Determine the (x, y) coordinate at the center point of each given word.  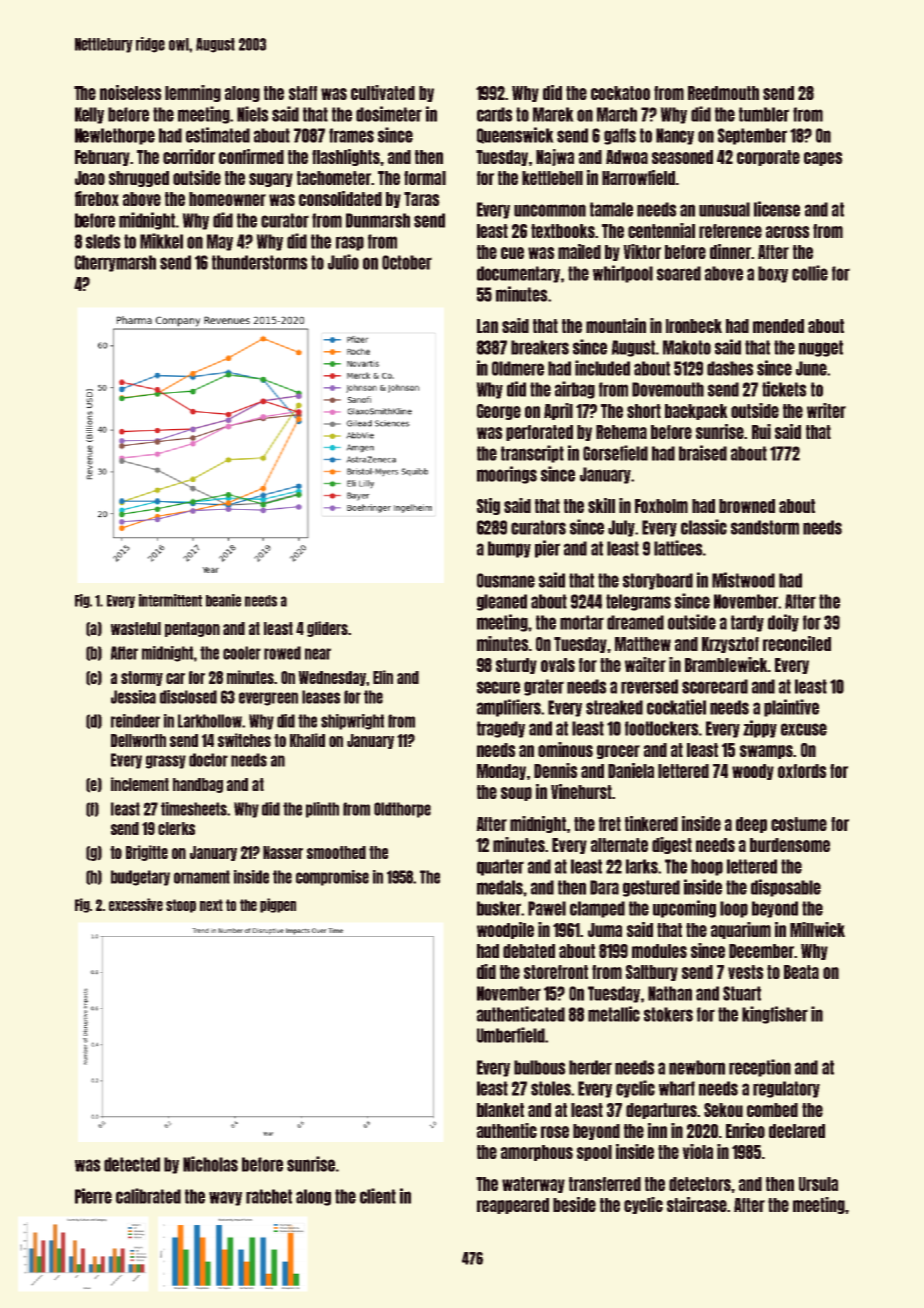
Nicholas (210, 1164)
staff (303, 93)
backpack (696, 412)
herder (590, 1067)
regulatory (786, 1089)
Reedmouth (723, 93)
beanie (223, 600)
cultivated (383, 92)
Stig (488, 506)
